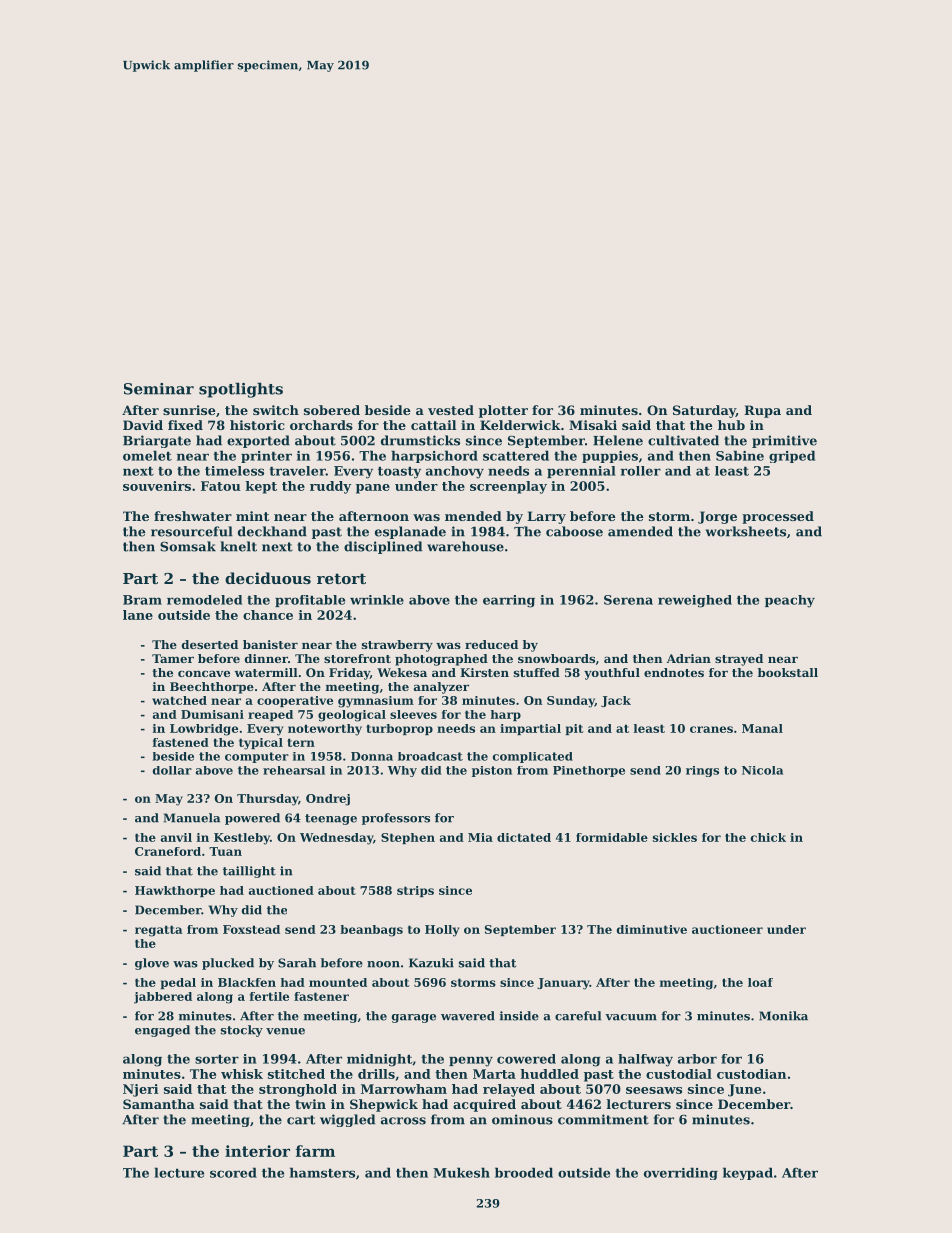 This document has width=952, height=1233. What do you see at coordinates (537, 672) in the document?
I see `stuffed` at bounding box center [537, 672].
